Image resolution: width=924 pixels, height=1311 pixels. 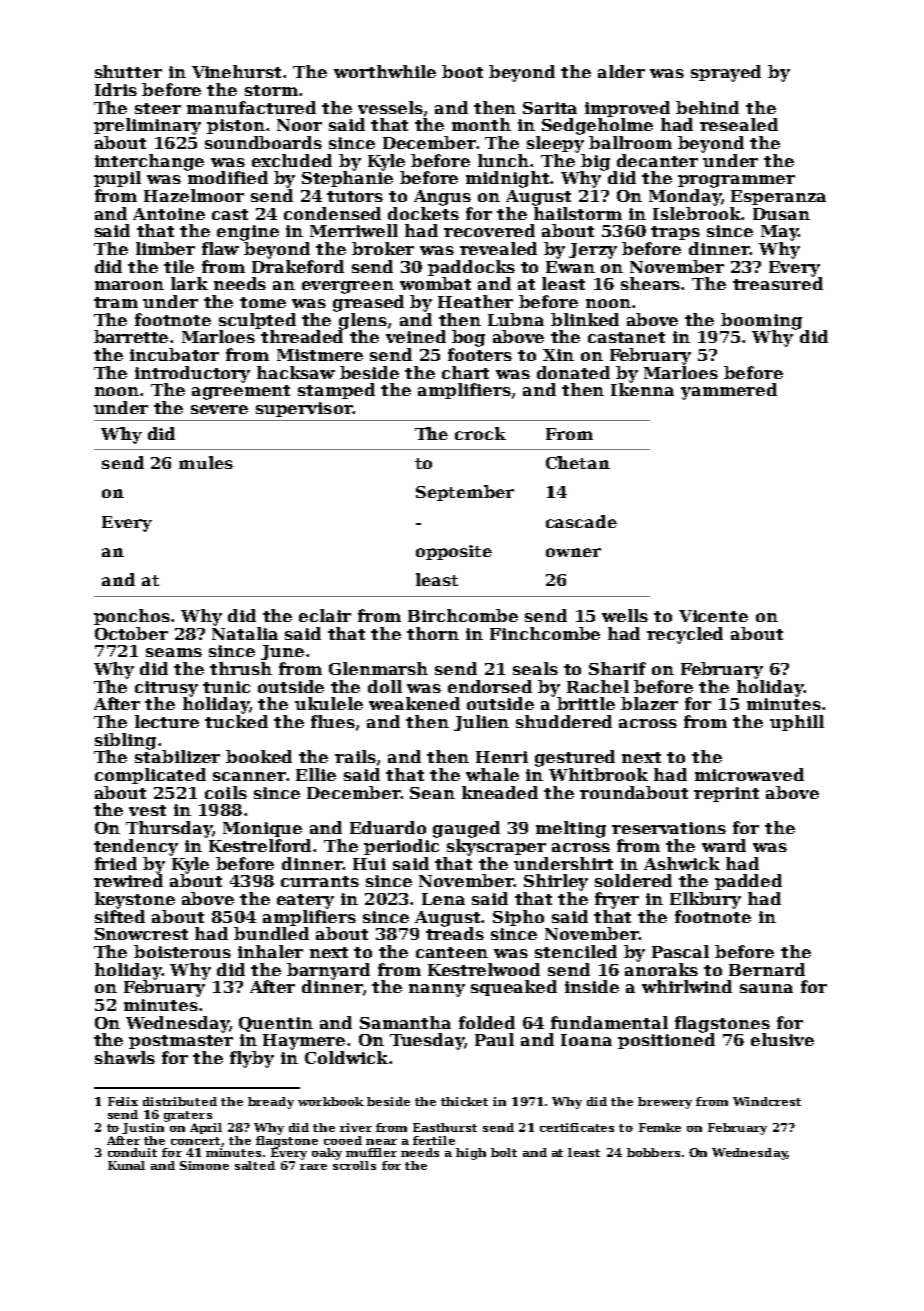 I want to click on sprayed, so click(x=726, y=73).
